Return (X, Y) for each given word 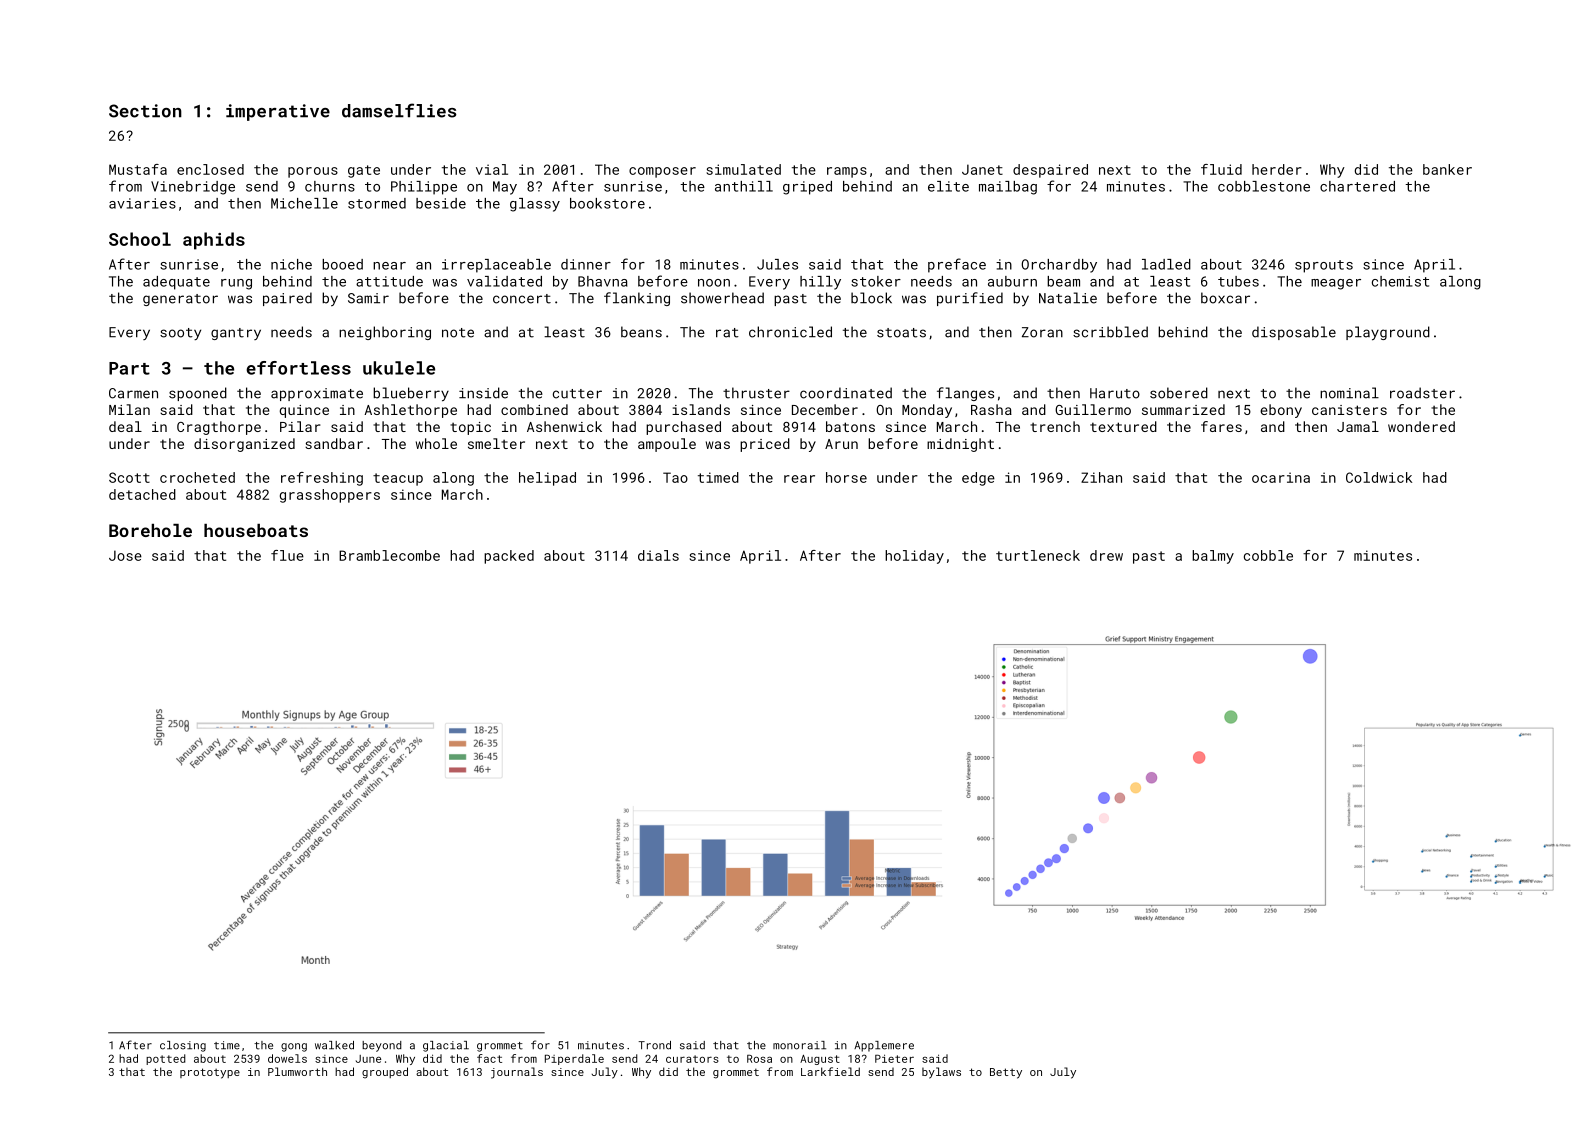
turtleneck (1038, 555)
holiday (914, 557)
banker (1447, 169)
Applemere (884, 1046)
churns (330, 186)
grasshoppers (330, 496)
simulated (743, 169)
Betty (1006, 1073)
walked (334, 1045)
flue (287, 555)
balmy (1213, 557)
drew (1106, 555)
